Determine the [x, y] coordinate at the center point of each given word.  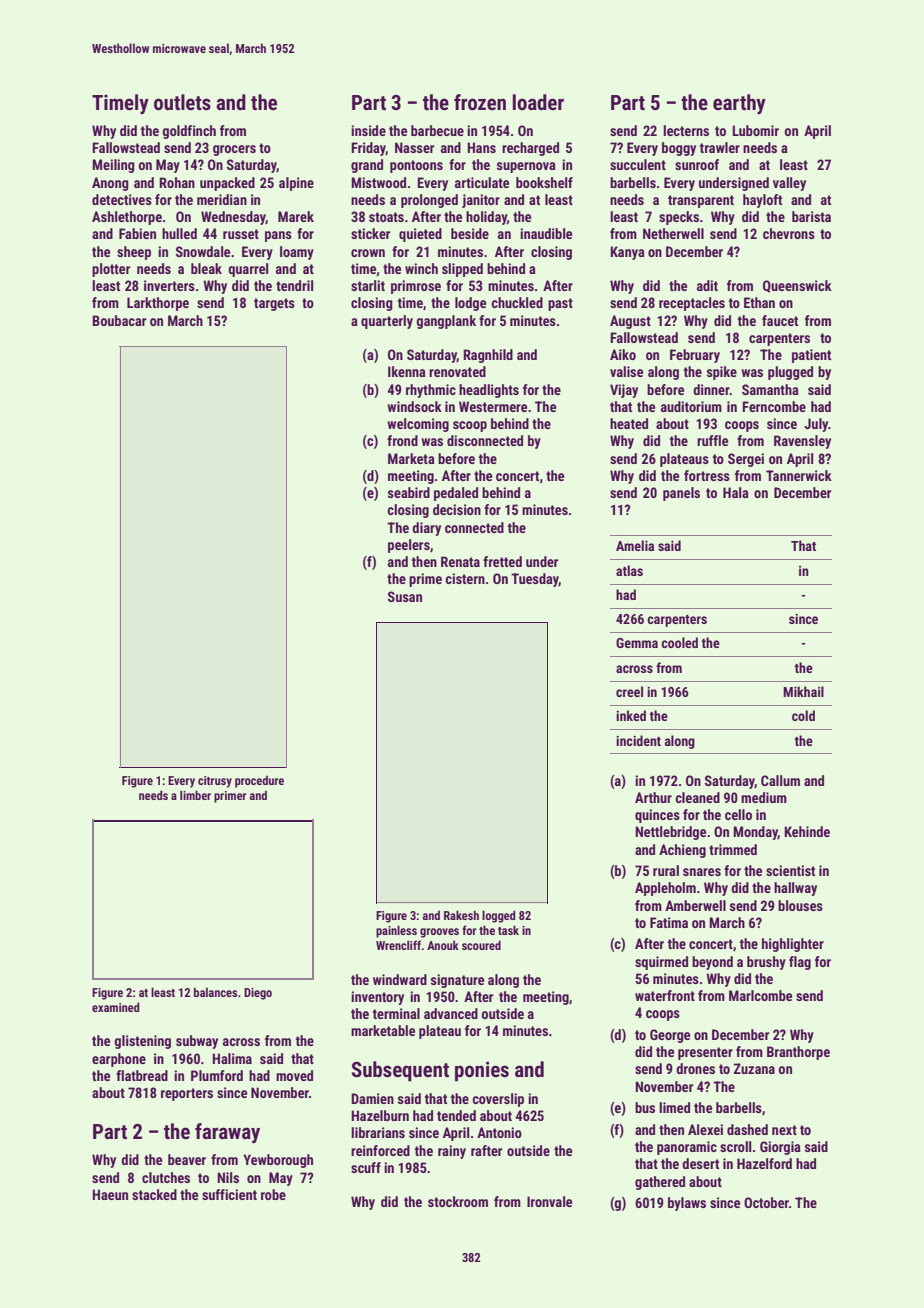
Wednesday [233, 218]
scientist [790, 870]
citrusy [215, 782]
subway [197, 1042]
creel [629, 691]
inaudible [546, 233]
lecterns [686, 130]
